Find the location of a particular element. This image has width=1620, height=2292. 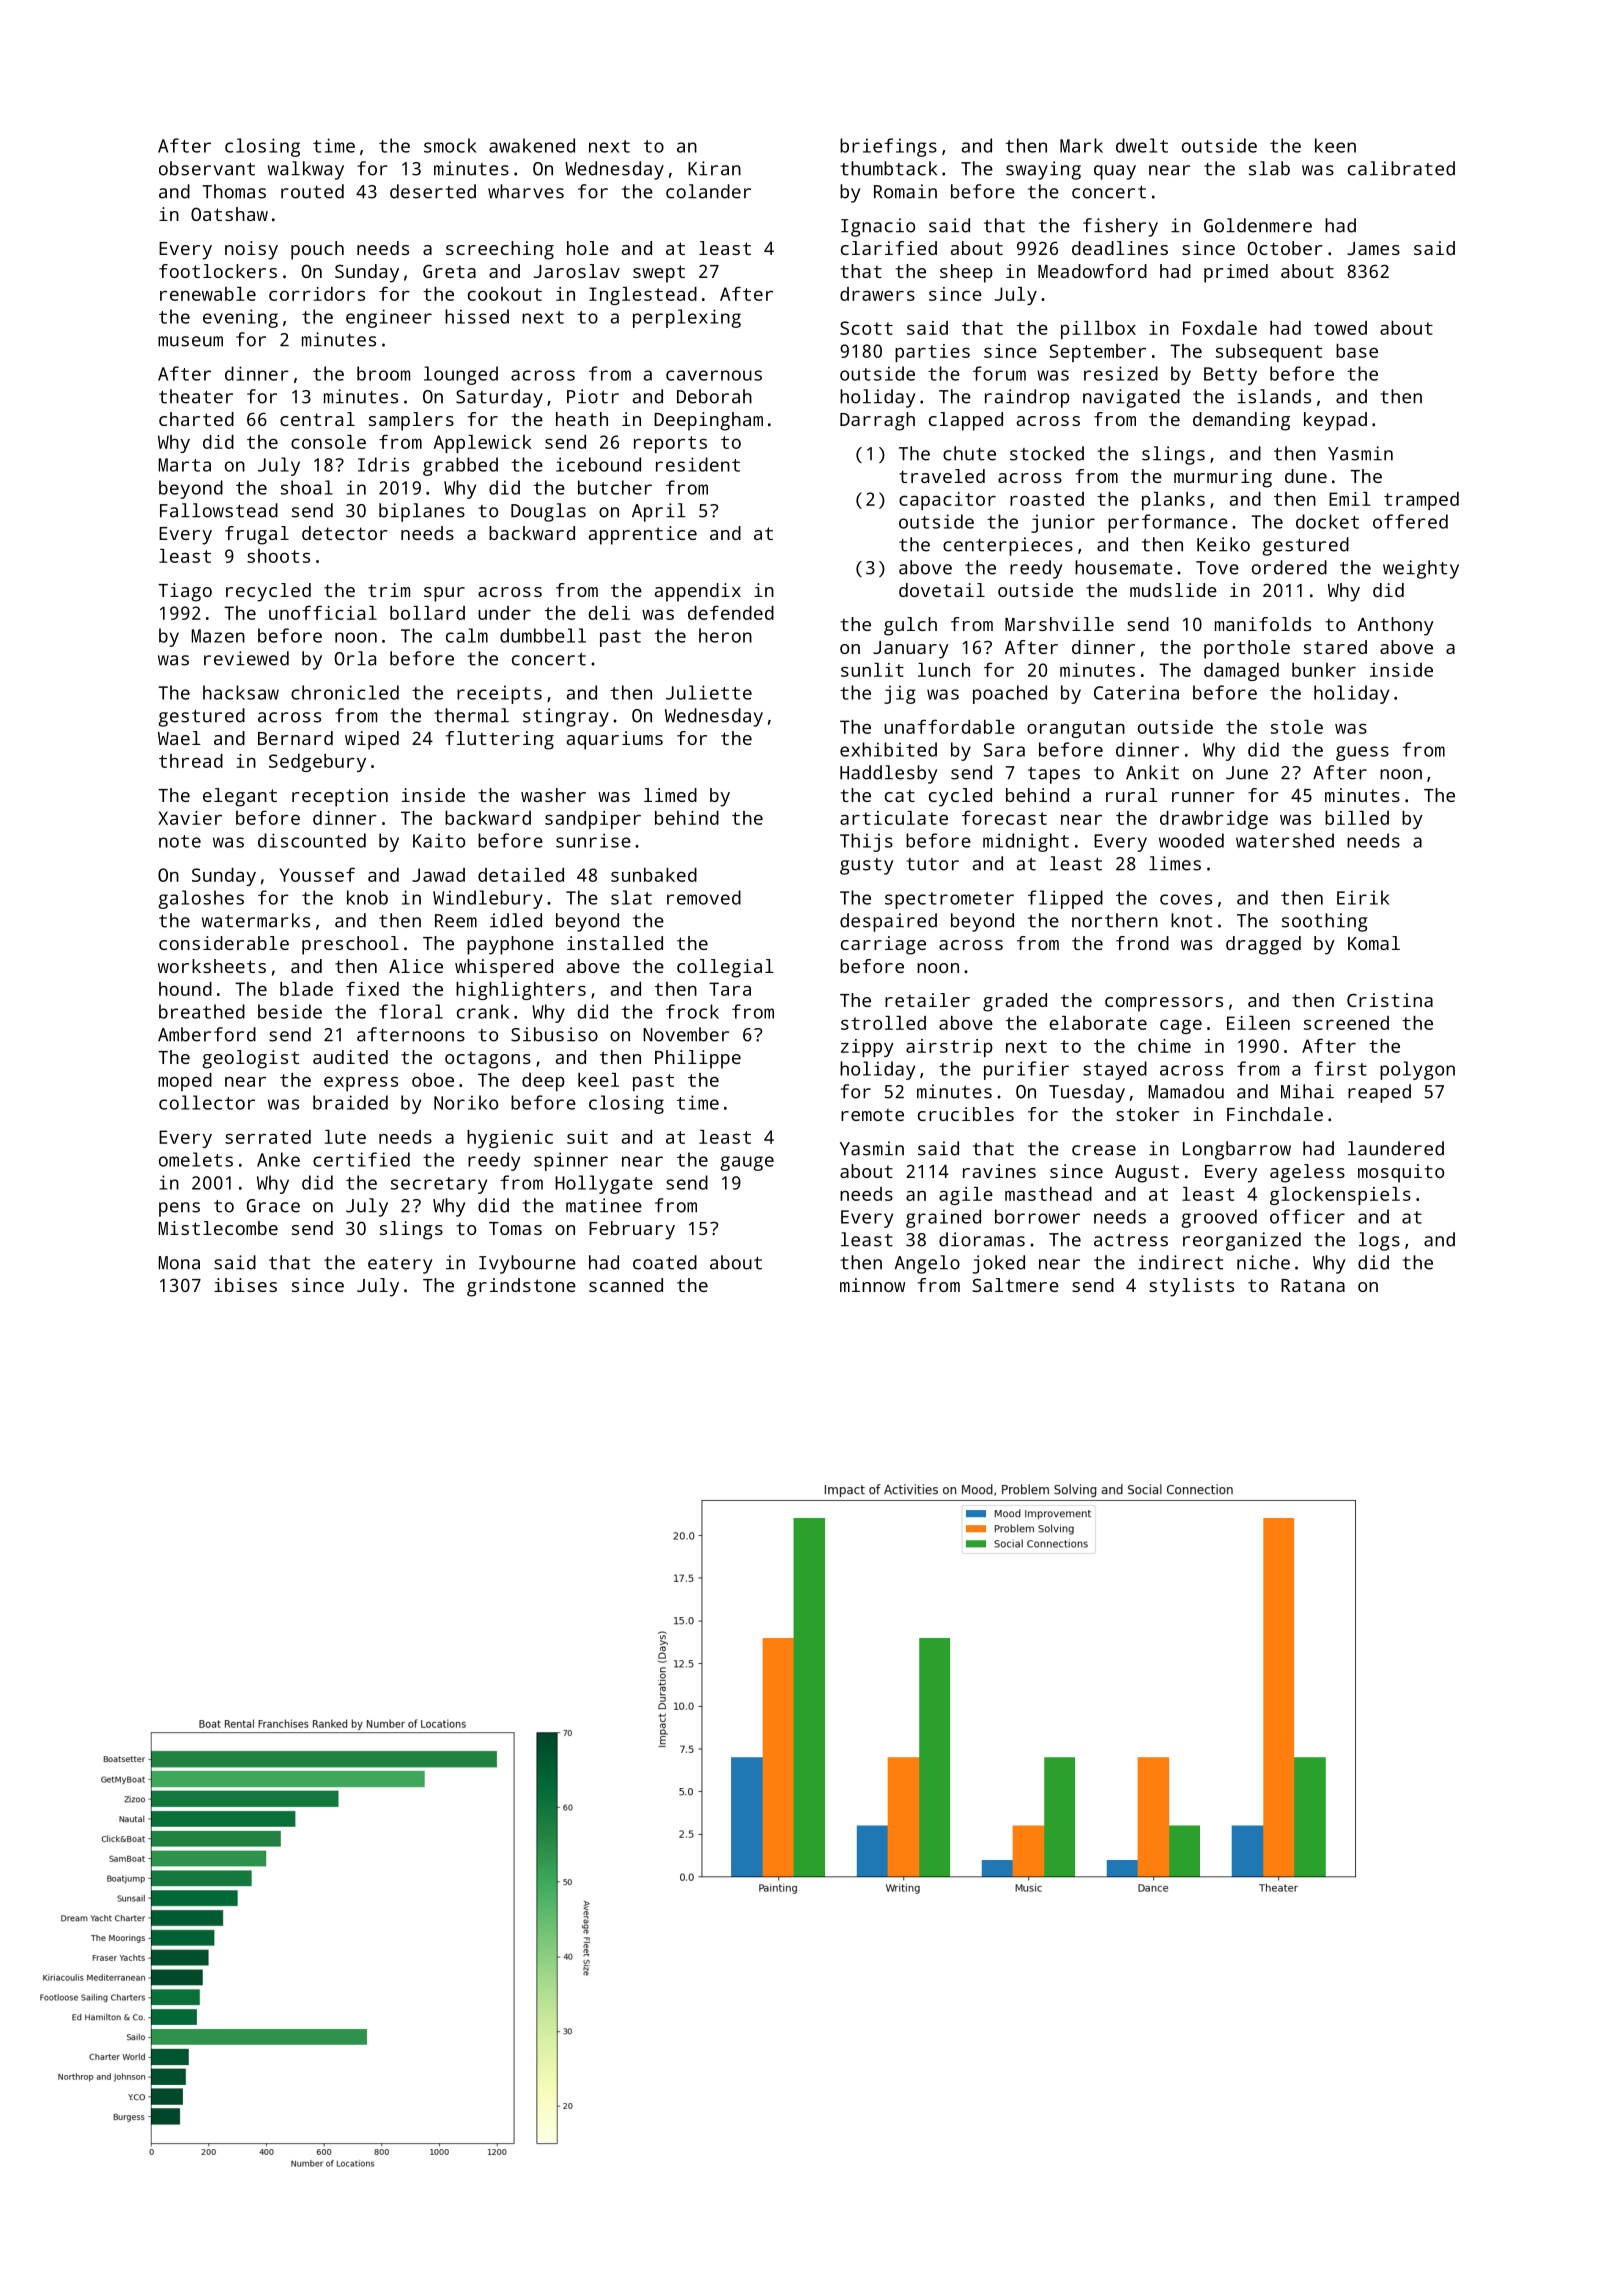

dumbbell is located at coordinates (543, 635).
